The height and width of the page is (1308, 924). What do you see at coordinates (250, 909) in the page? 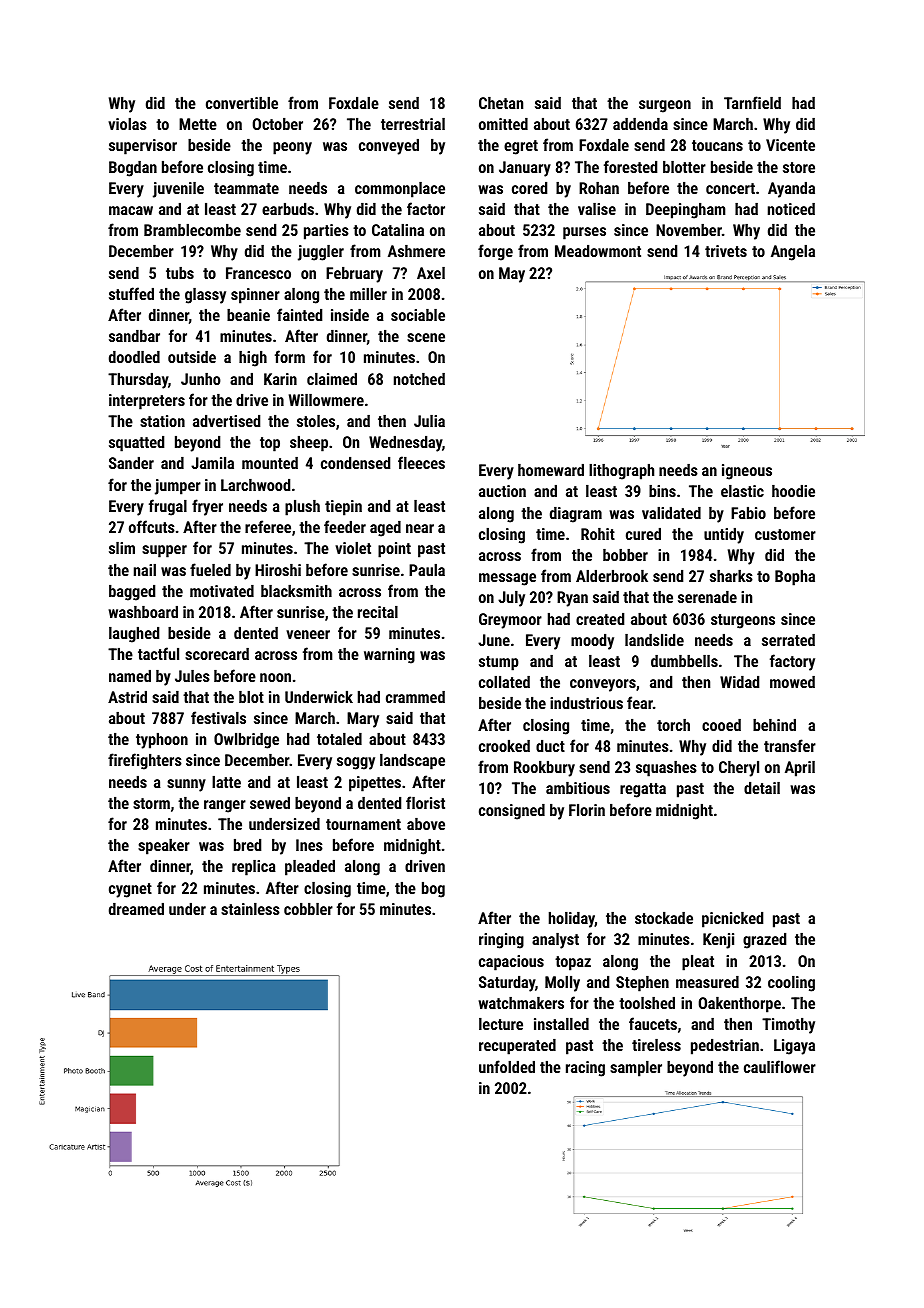
I see `stainless` at bounding box center [250, 909].
